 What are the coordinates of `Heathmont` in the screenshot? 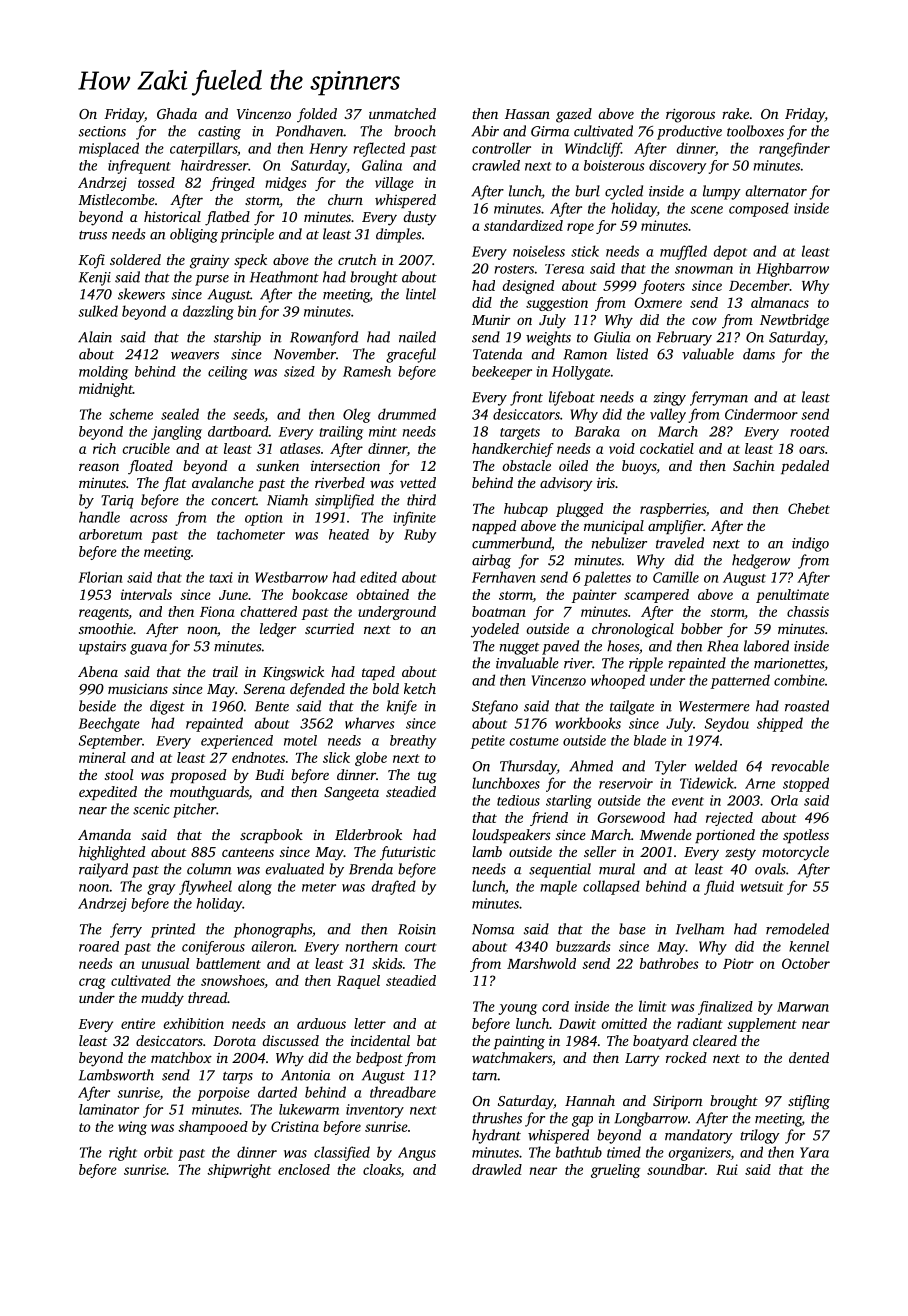 It's located at (284, 277).
